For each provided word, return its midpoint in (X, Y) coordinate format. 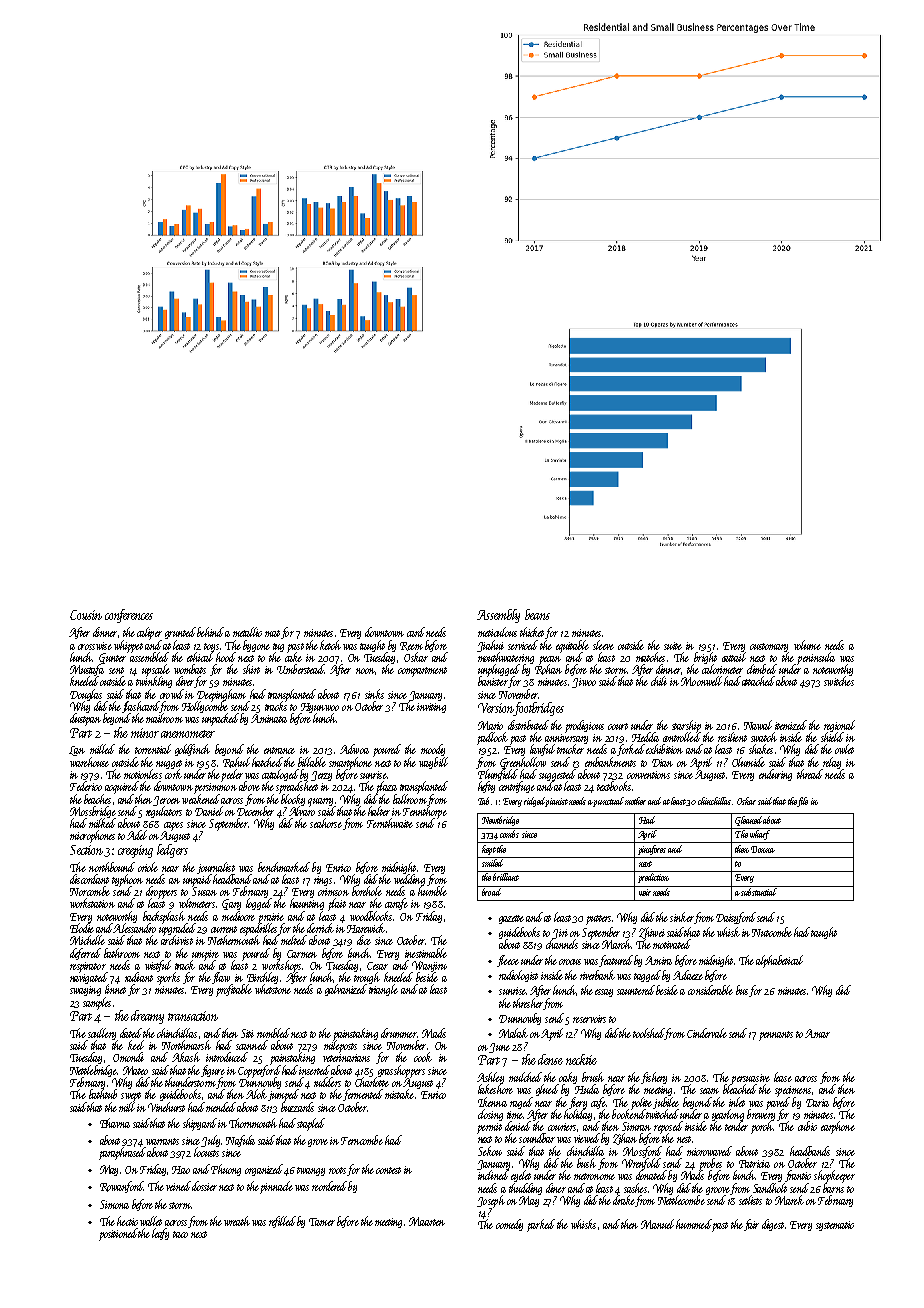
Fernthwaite (390, 823)
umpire (205, 955)
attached (758, 681)
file (803, 802)
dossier (204, 1186)
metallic (247, 632)
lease (783, 1077)
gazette (511, 919)
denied (518, 1126)
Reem (411, 646)
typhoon (127, 880)
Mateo (135, 1070)
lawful (542, 750)
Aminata (269, 718)
